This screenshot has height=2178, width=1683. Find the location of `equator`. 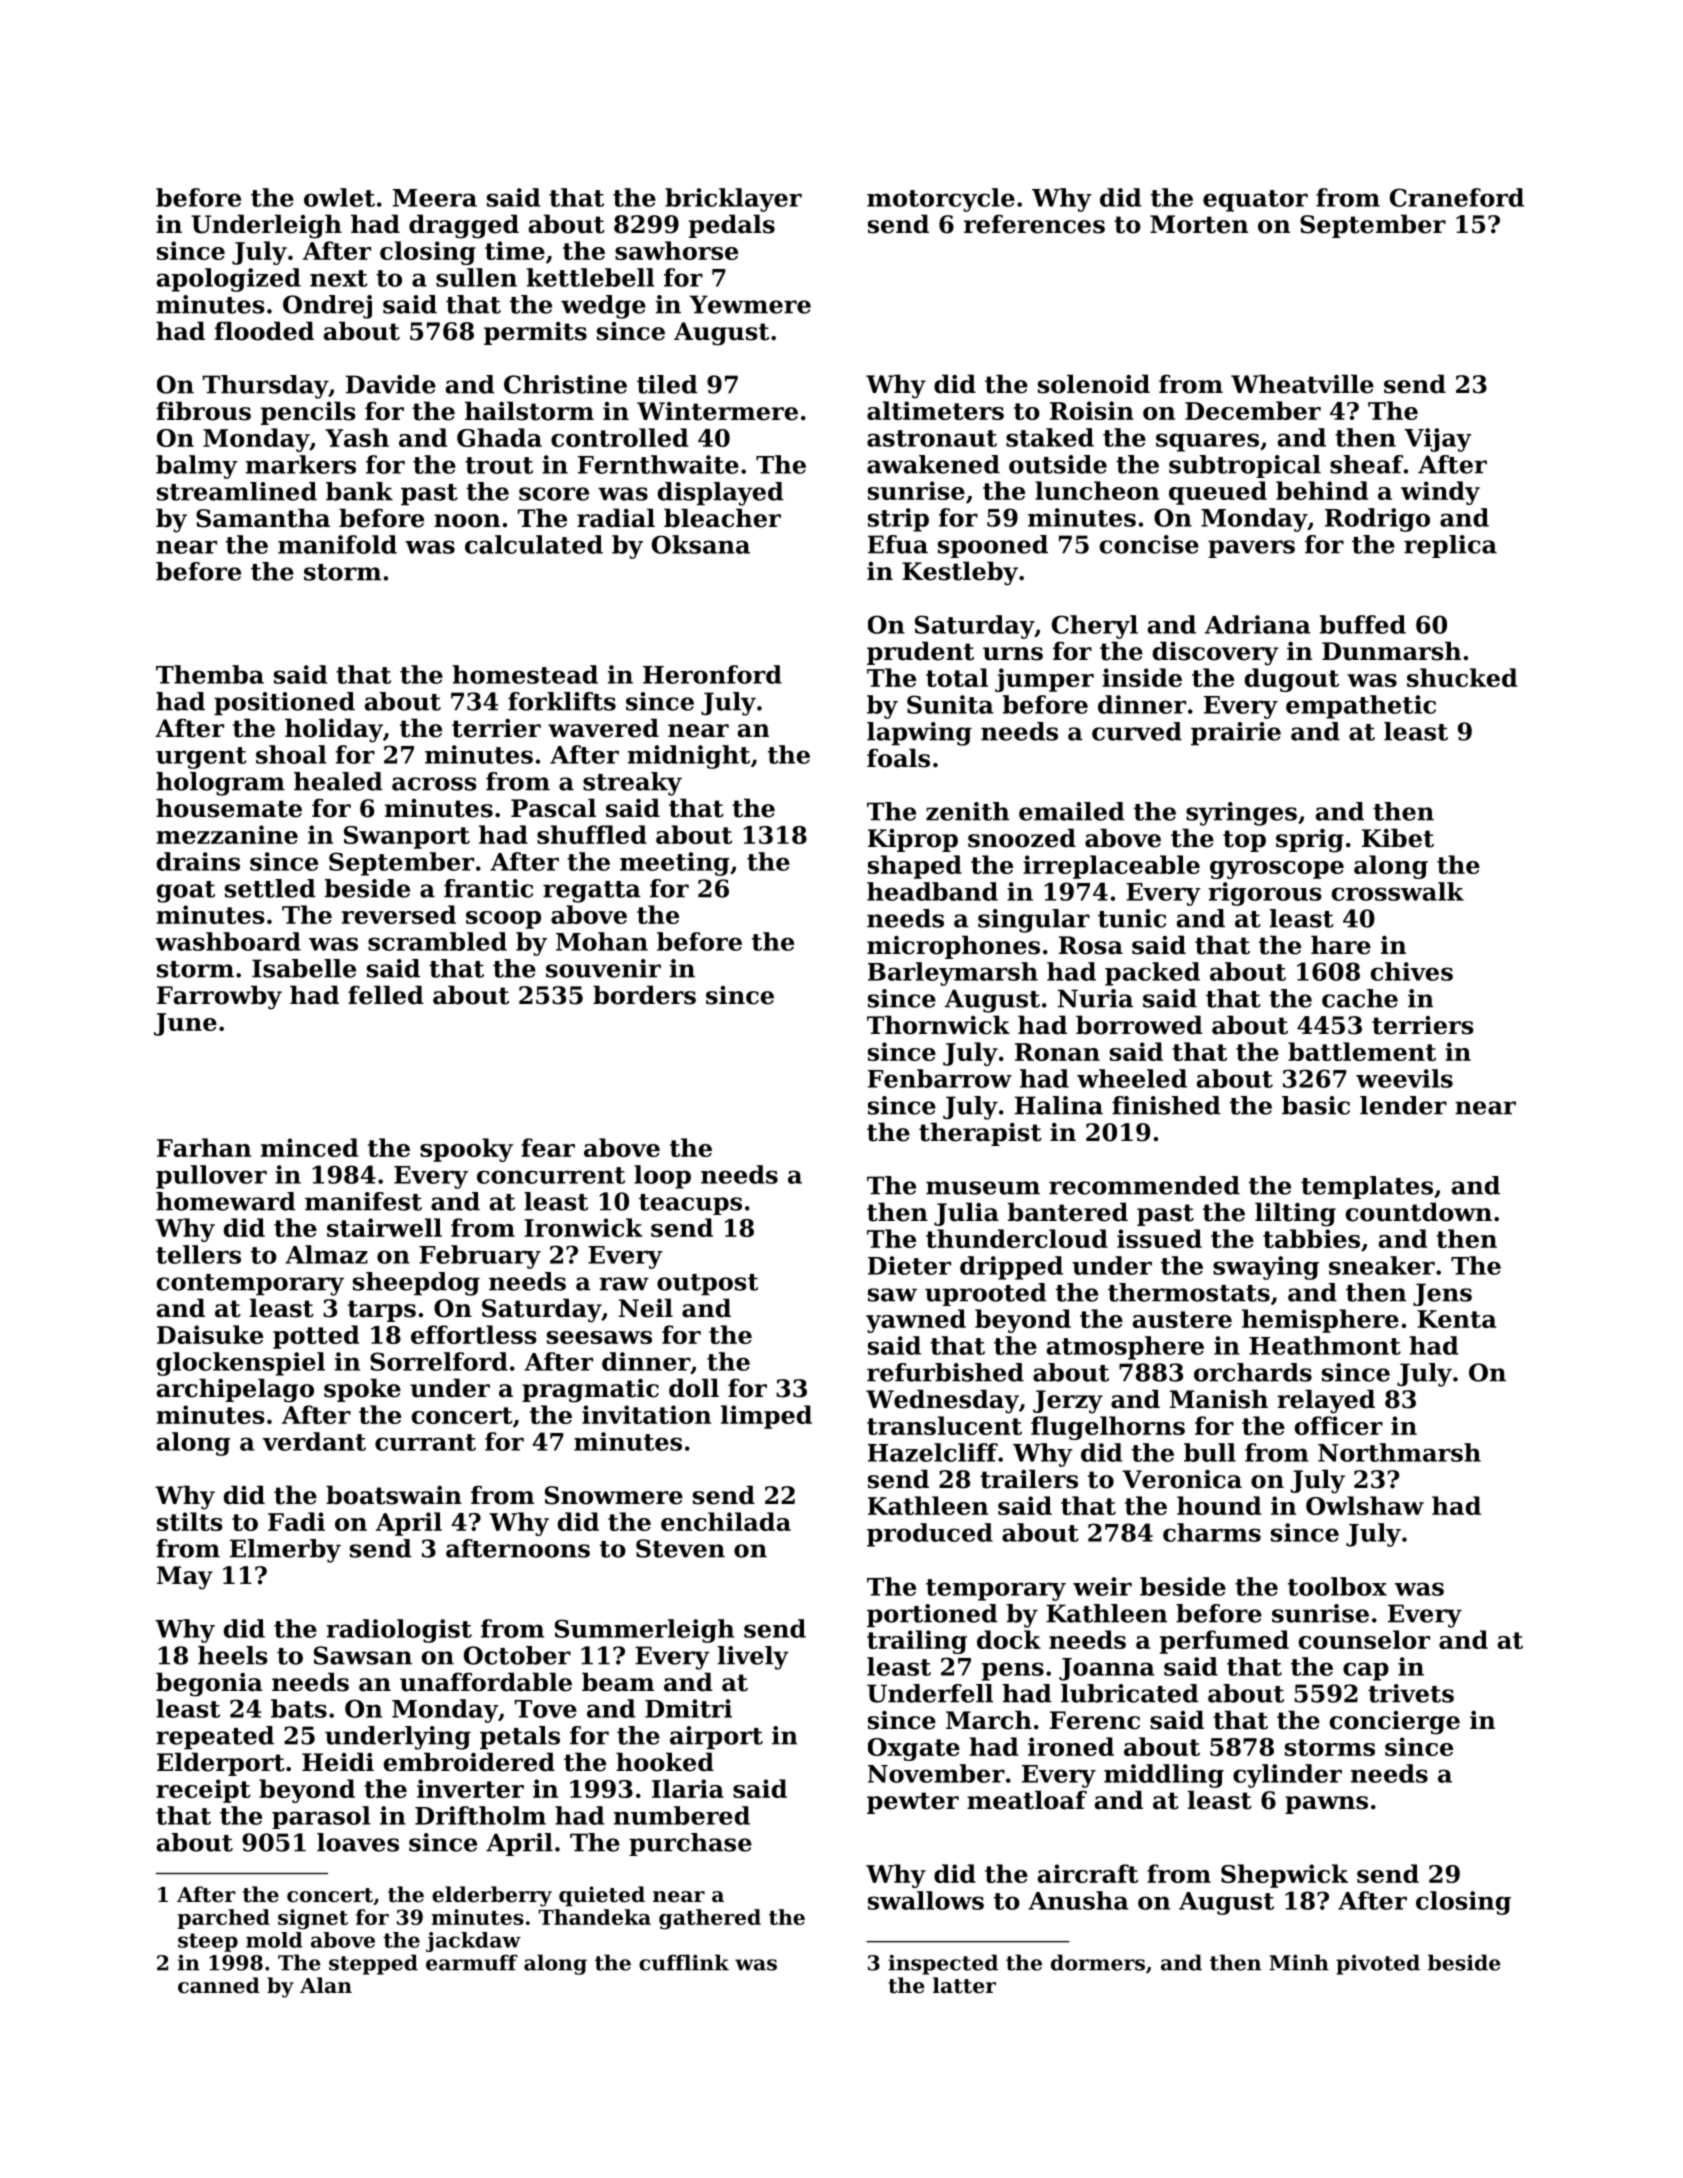

equator is located at coordinates (1255, 201).
